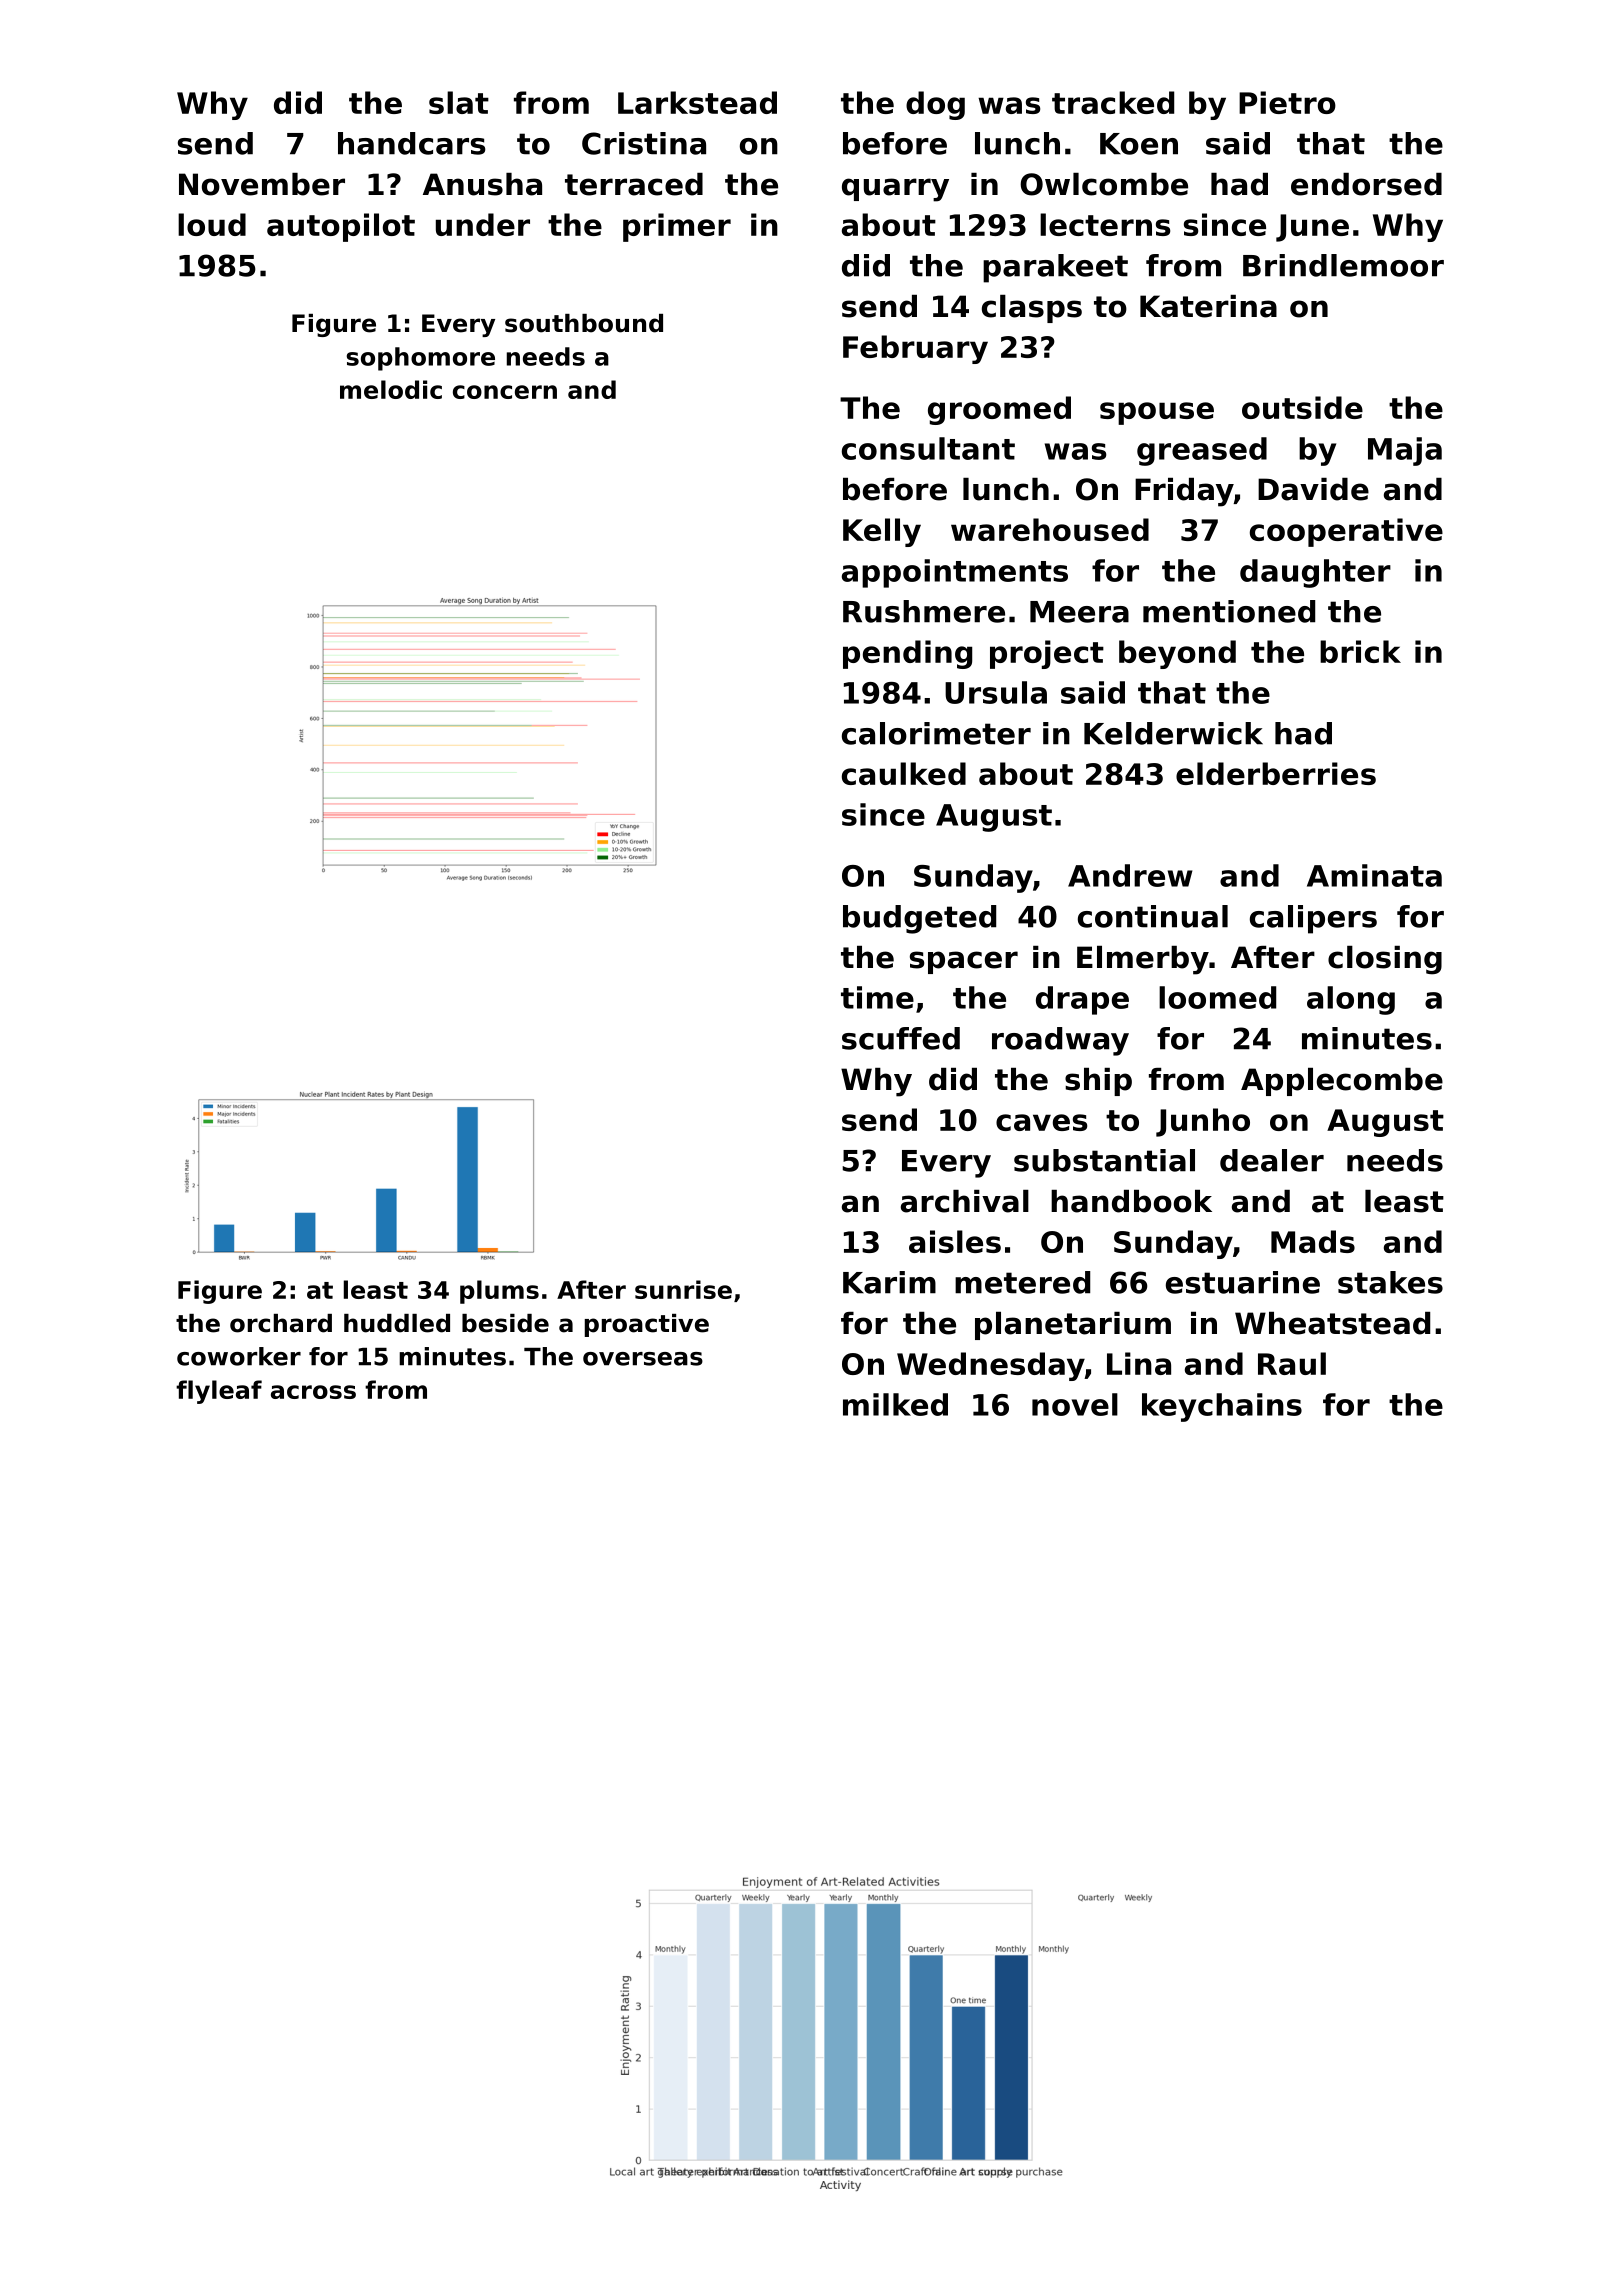 This image has width=1620, height=2292. What do you see at coordinates (904, 773) in the image?
I see `caulked` at bounding box center [904, 773].
